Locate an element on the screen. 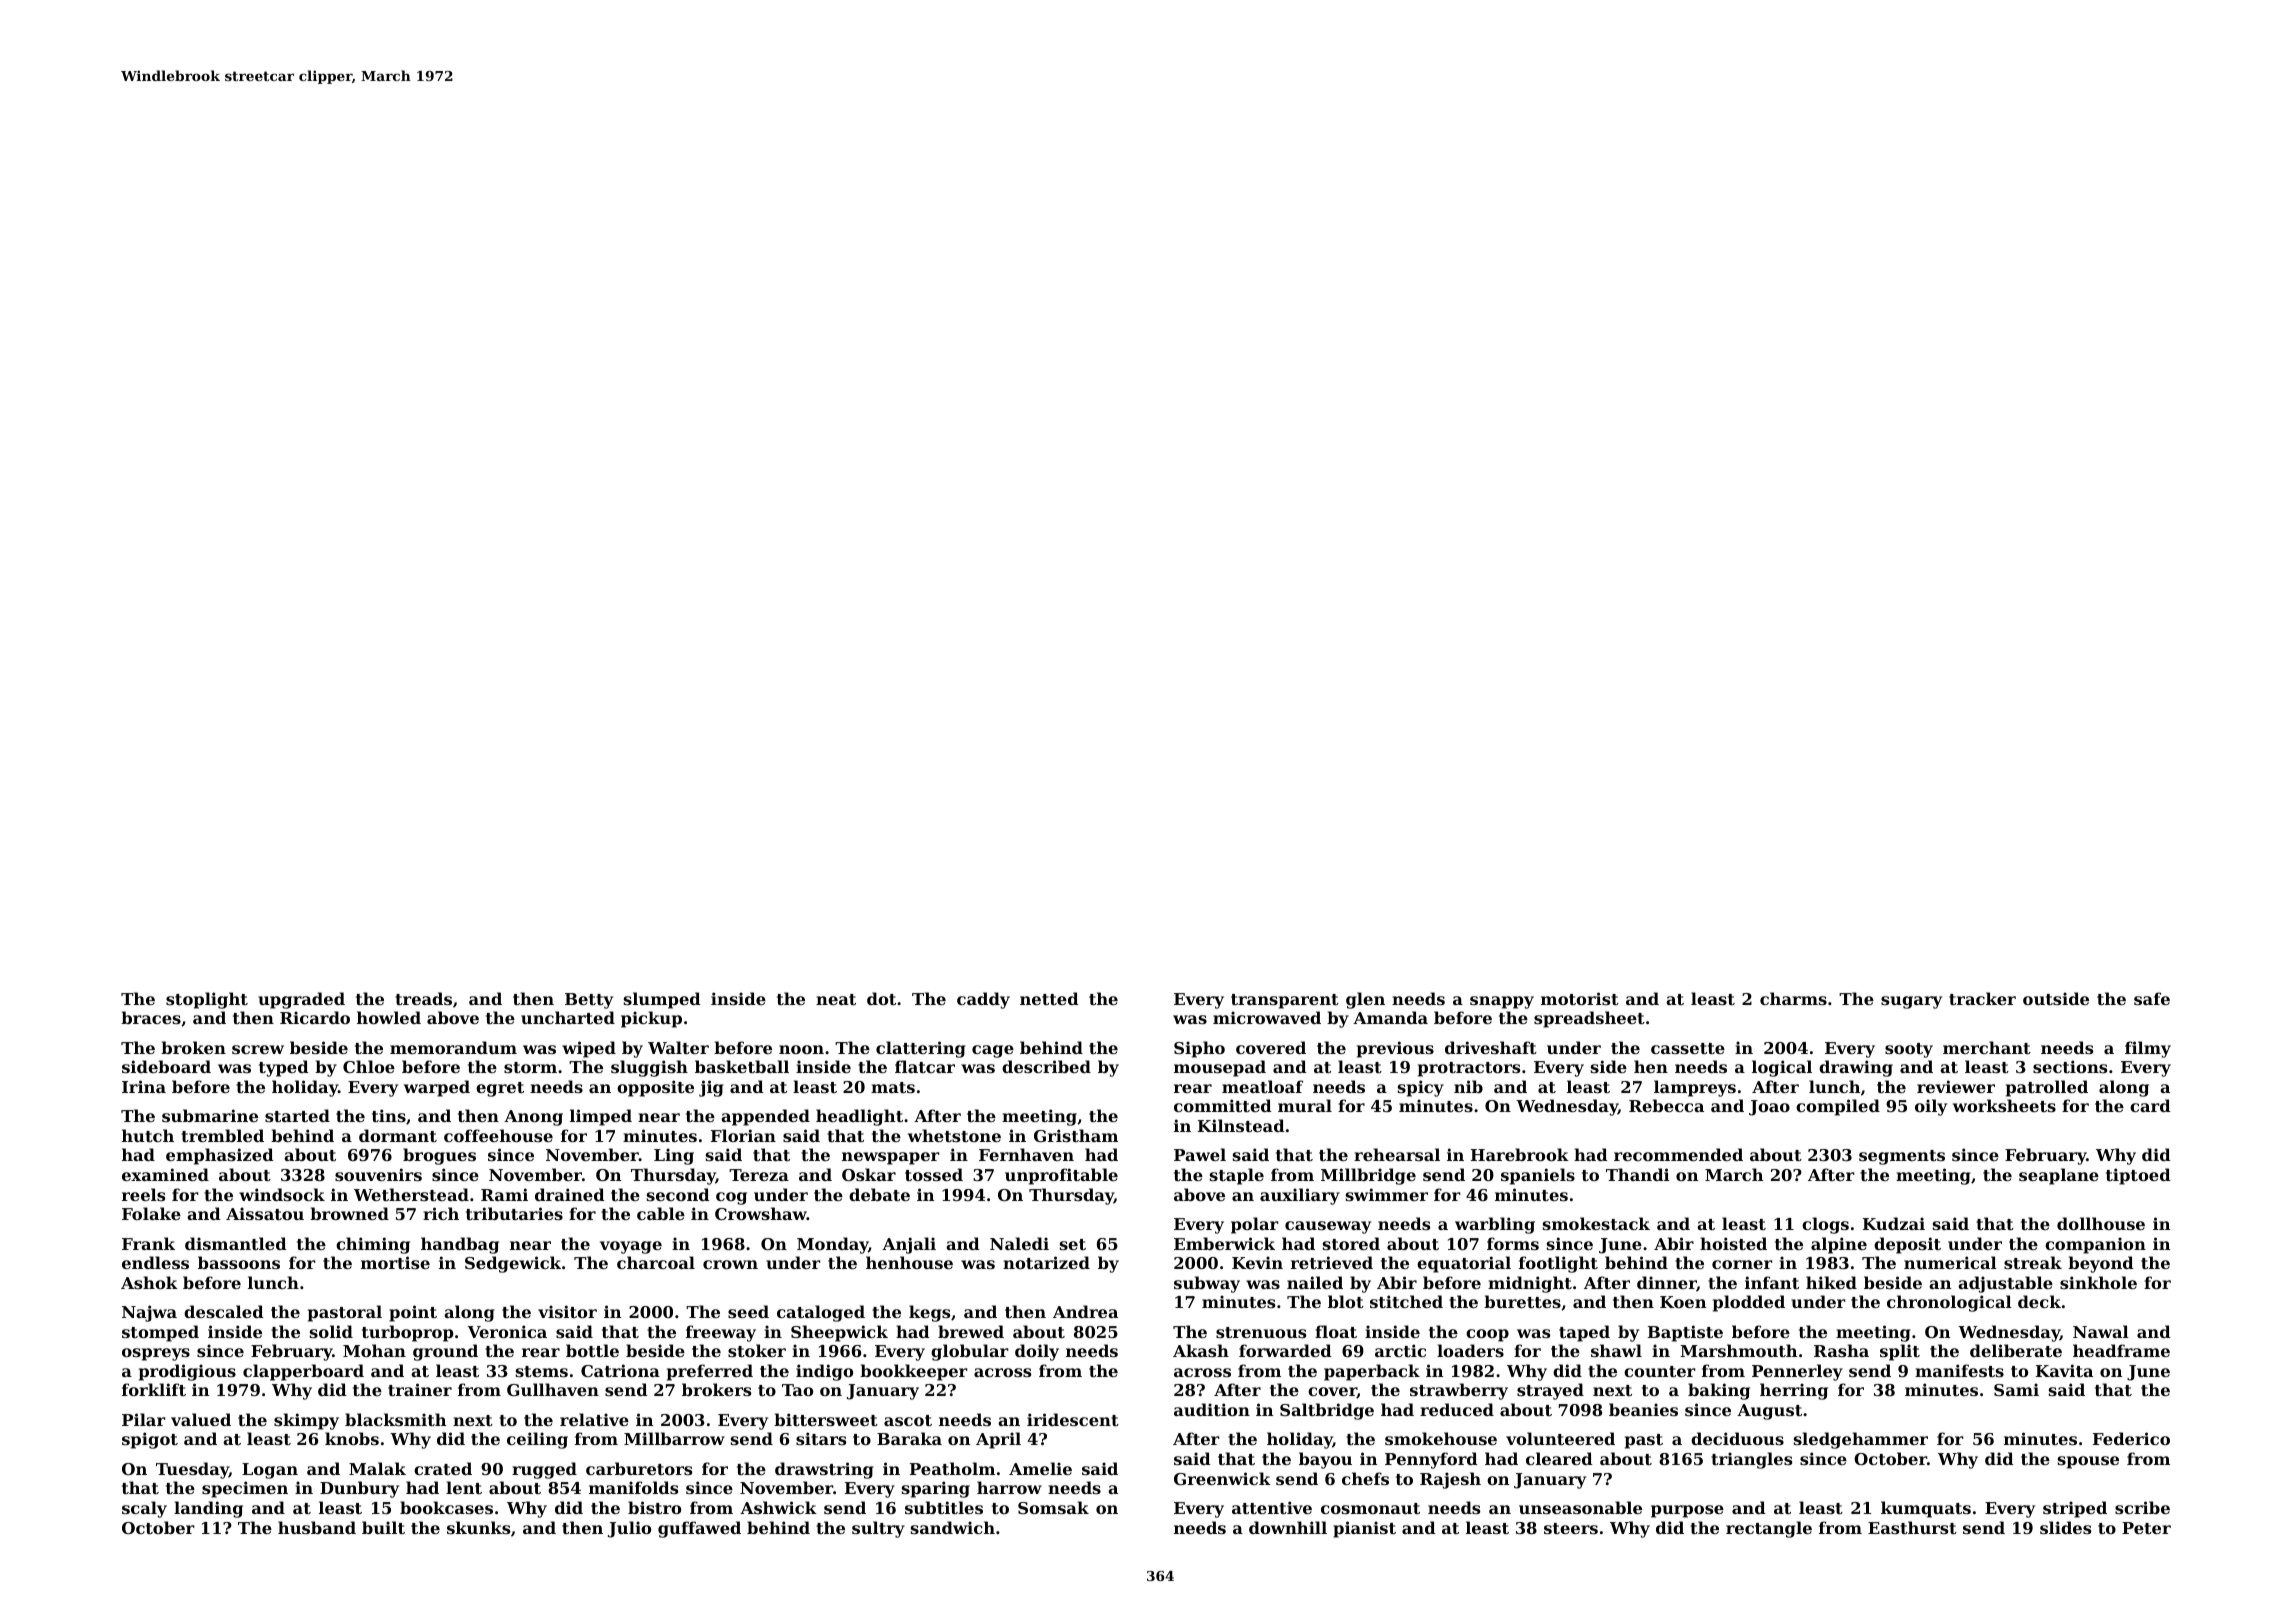 Image resolution: width=2292 pixels, height=1620 pixels. Baraka is located at coordinates (909, 1438).
